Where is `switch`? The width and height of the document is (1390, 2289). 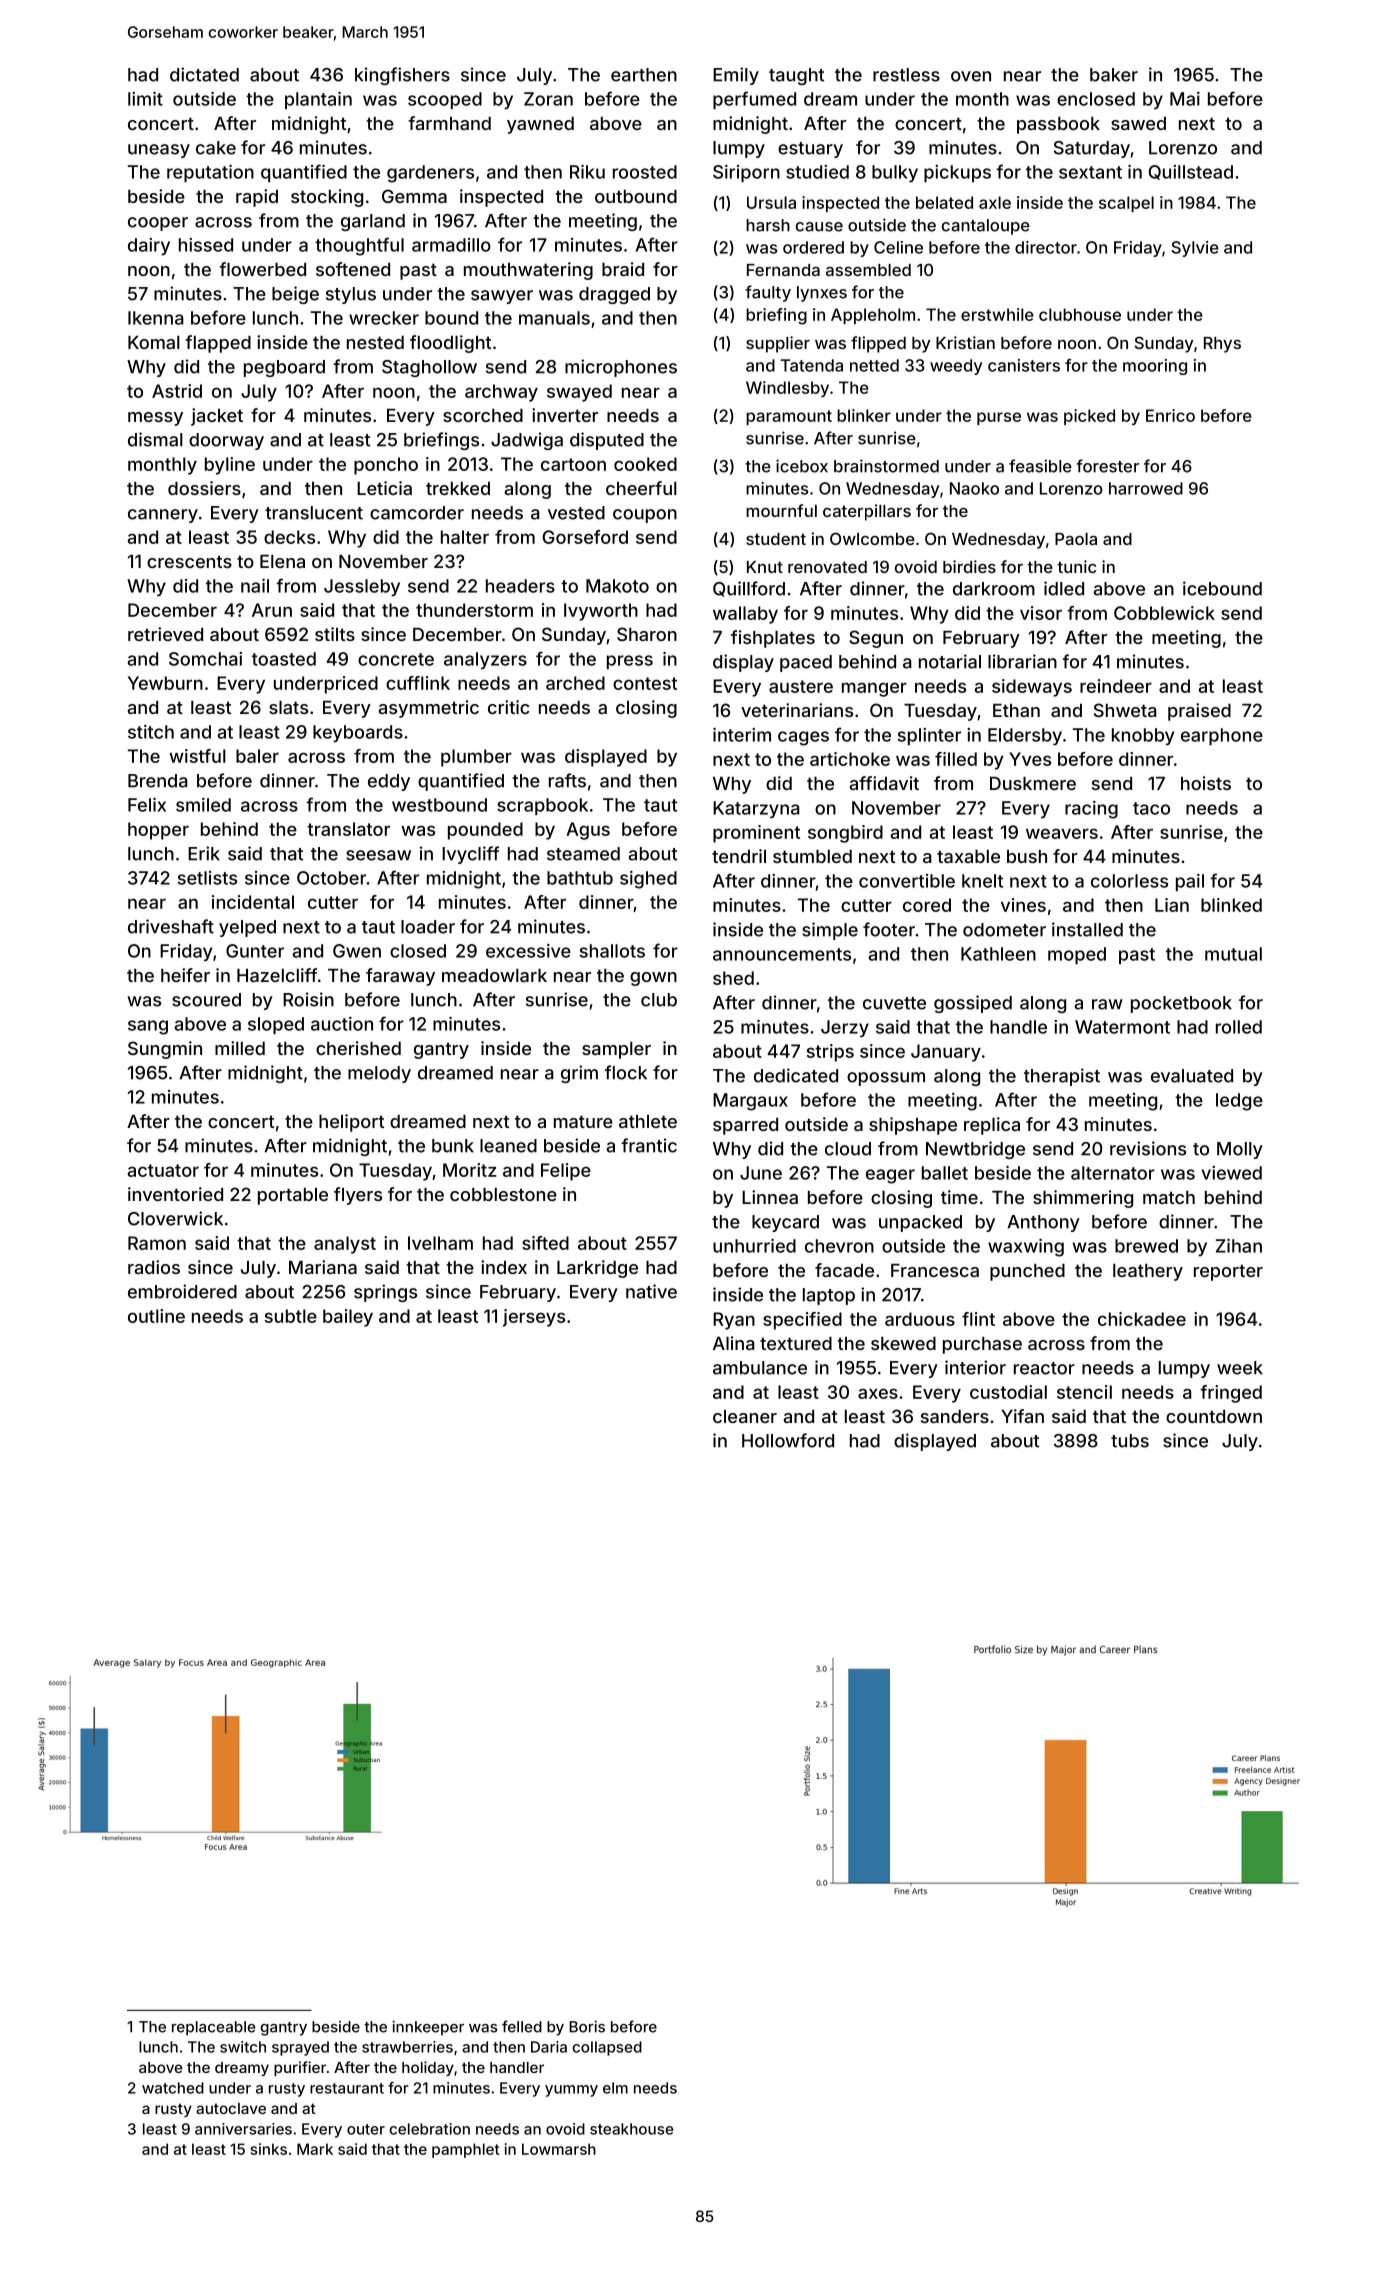
switch is located at coordinates (243, 2047).
